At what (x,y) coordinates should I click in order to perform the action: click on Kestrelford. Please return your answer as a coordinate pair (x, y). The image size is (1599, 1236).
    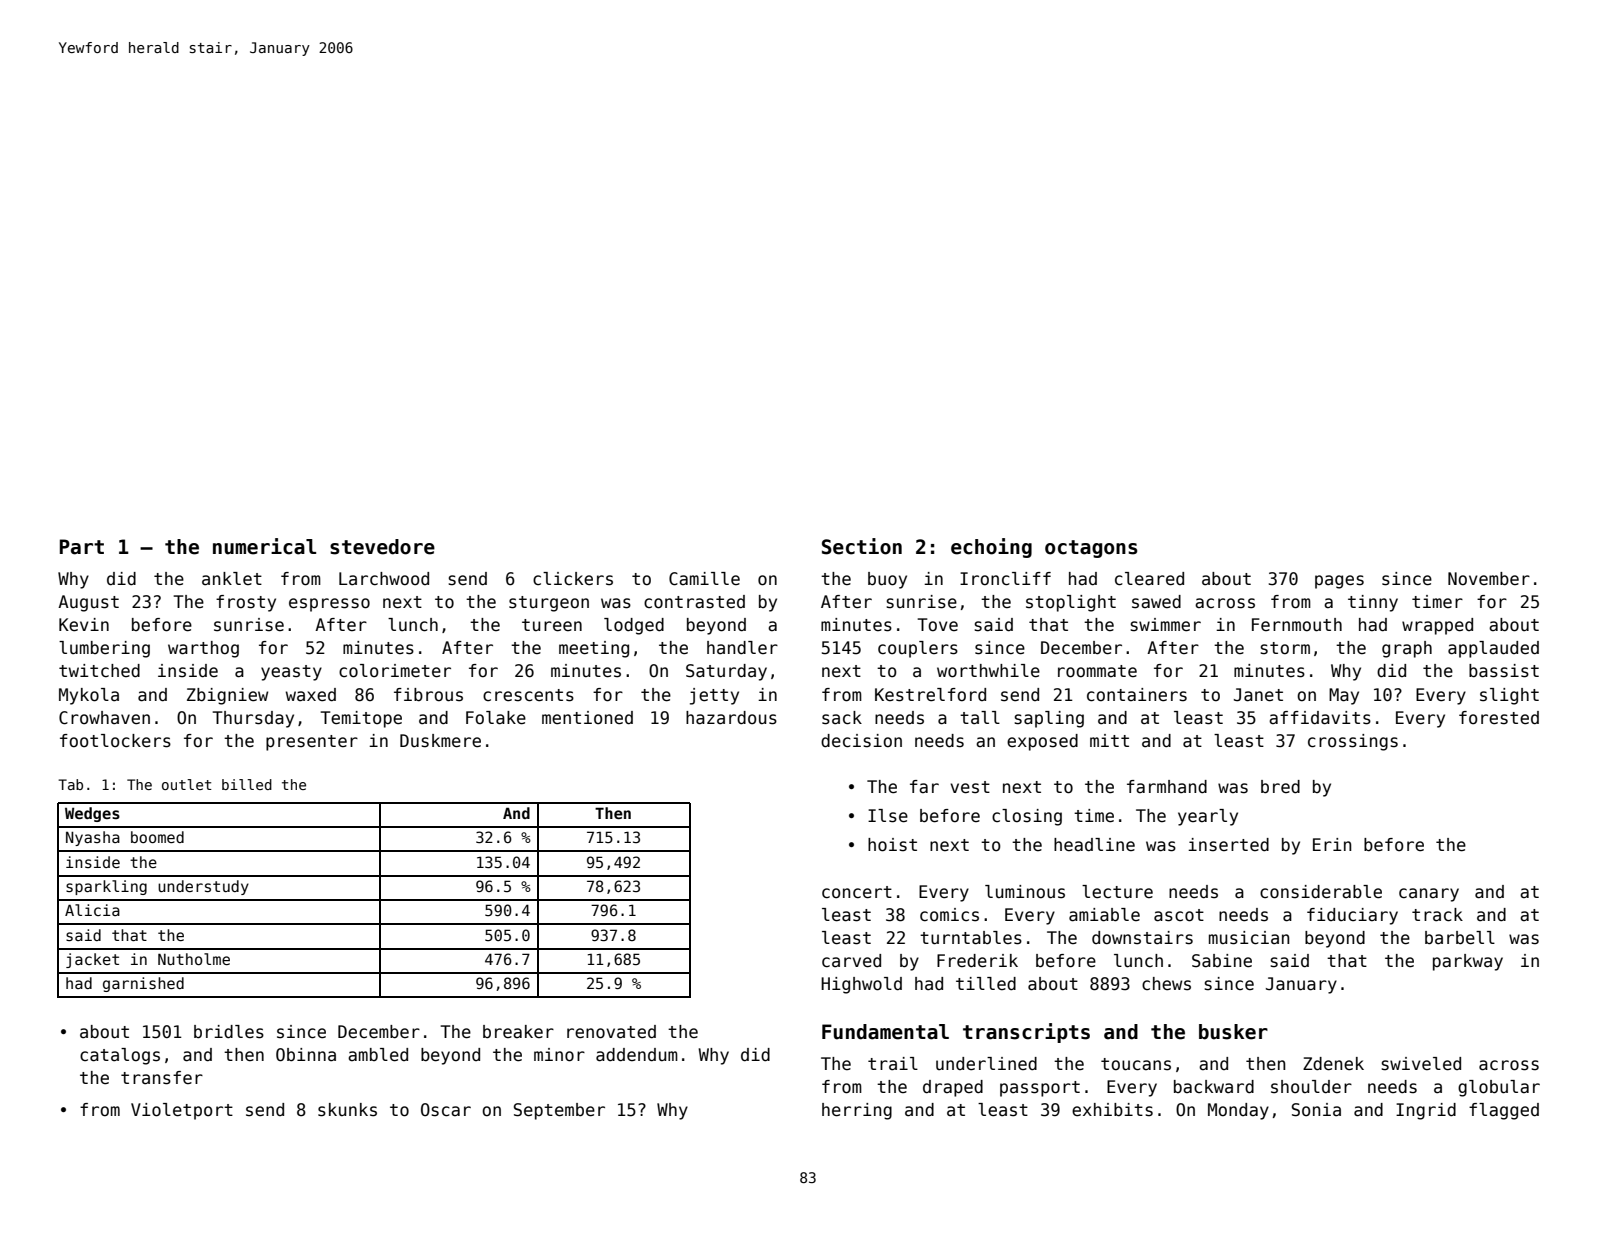
    Looking at the image, I should click on (930, 695).
